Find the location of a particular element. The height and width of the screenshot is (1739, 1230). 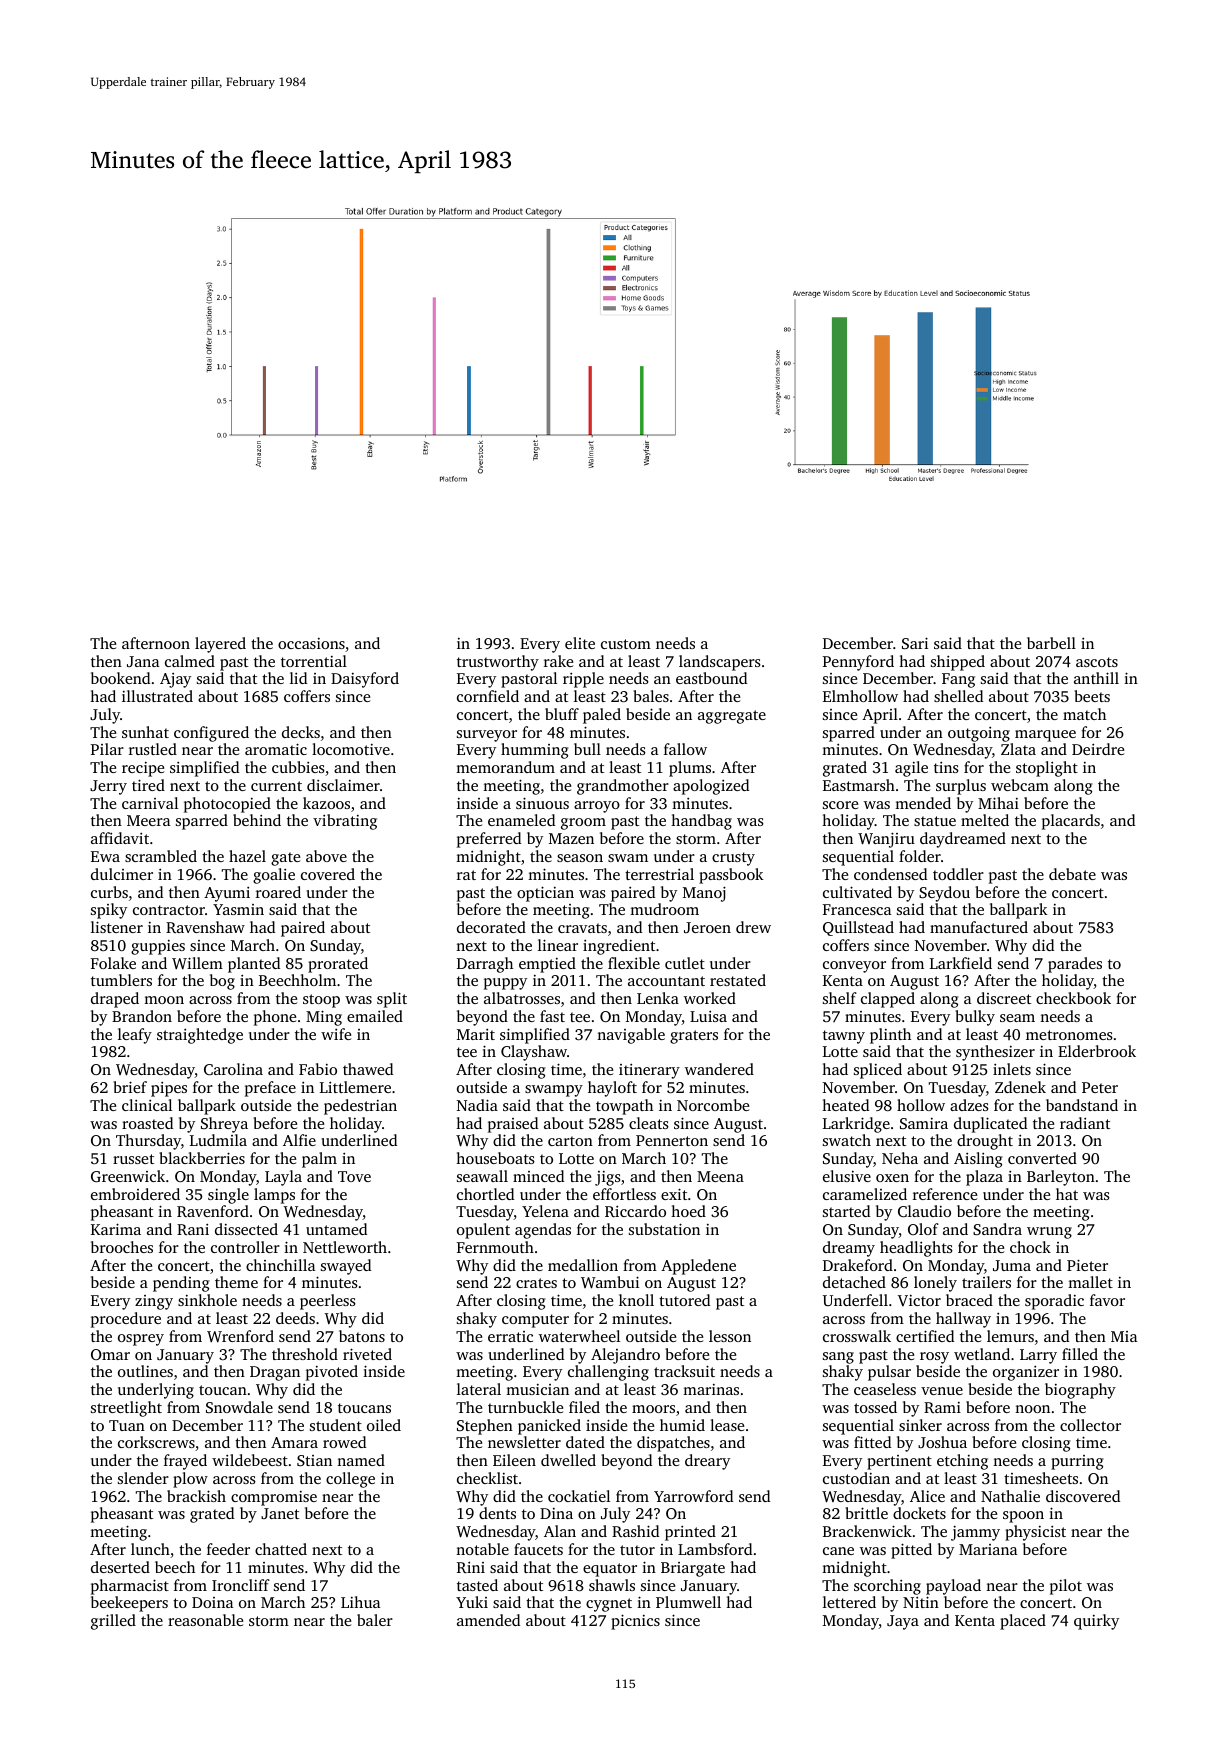

quirky is located at coordinates (1096, 1622).
